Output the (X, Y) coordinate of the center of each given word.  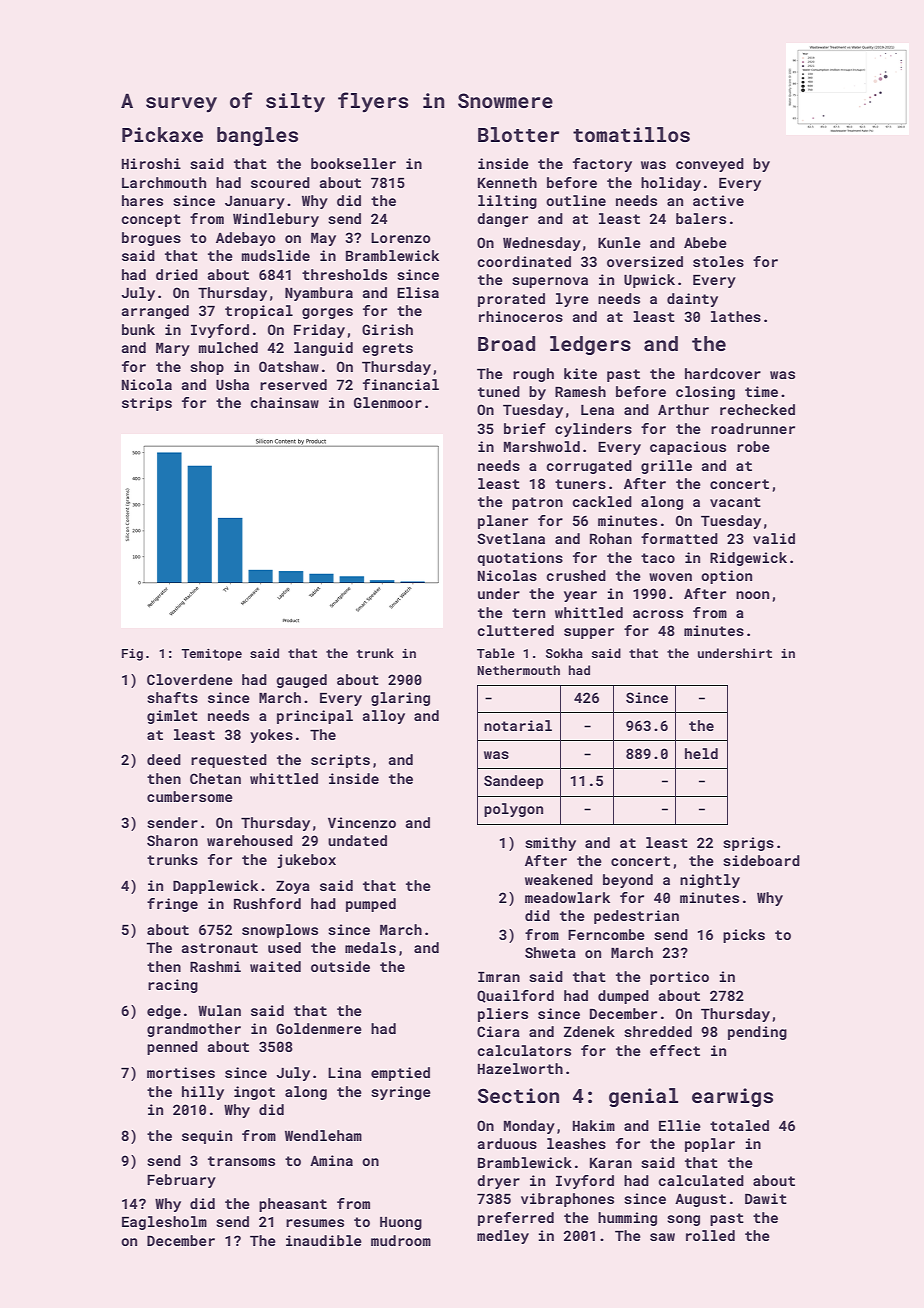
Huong (401, 1223)
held (701, 753)
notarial (518, 725)
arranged (155, 312)
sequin (207, 1137)
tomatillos (631, 134)
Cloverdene (190, 679)
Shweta (550, 952)
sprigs (748, 844)
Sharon (172, 840)
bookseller (353, 163)
